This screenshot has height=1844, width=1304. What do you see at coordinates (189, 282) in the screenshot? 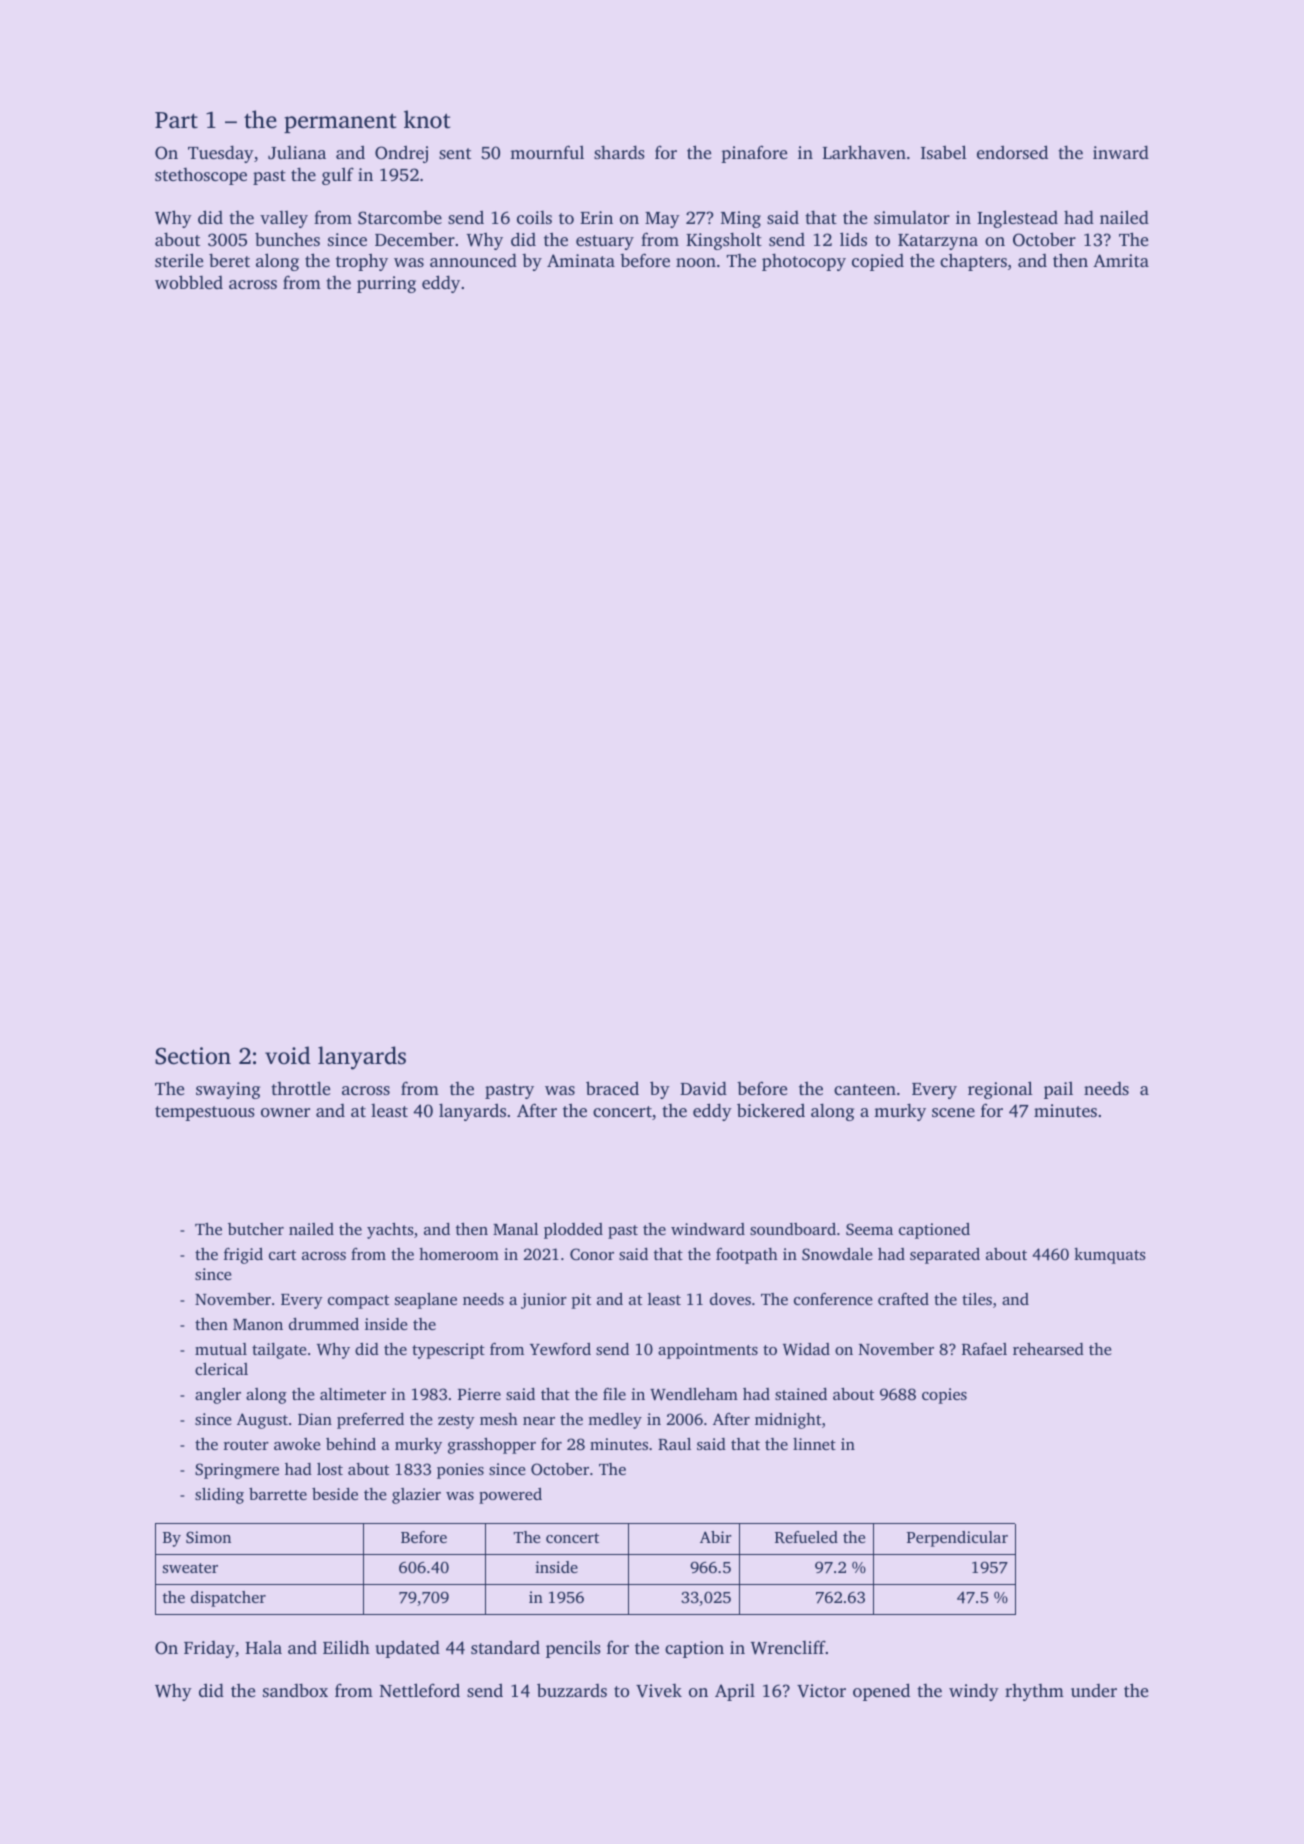
I see `wobbled` at bounding box center [189, 282].
